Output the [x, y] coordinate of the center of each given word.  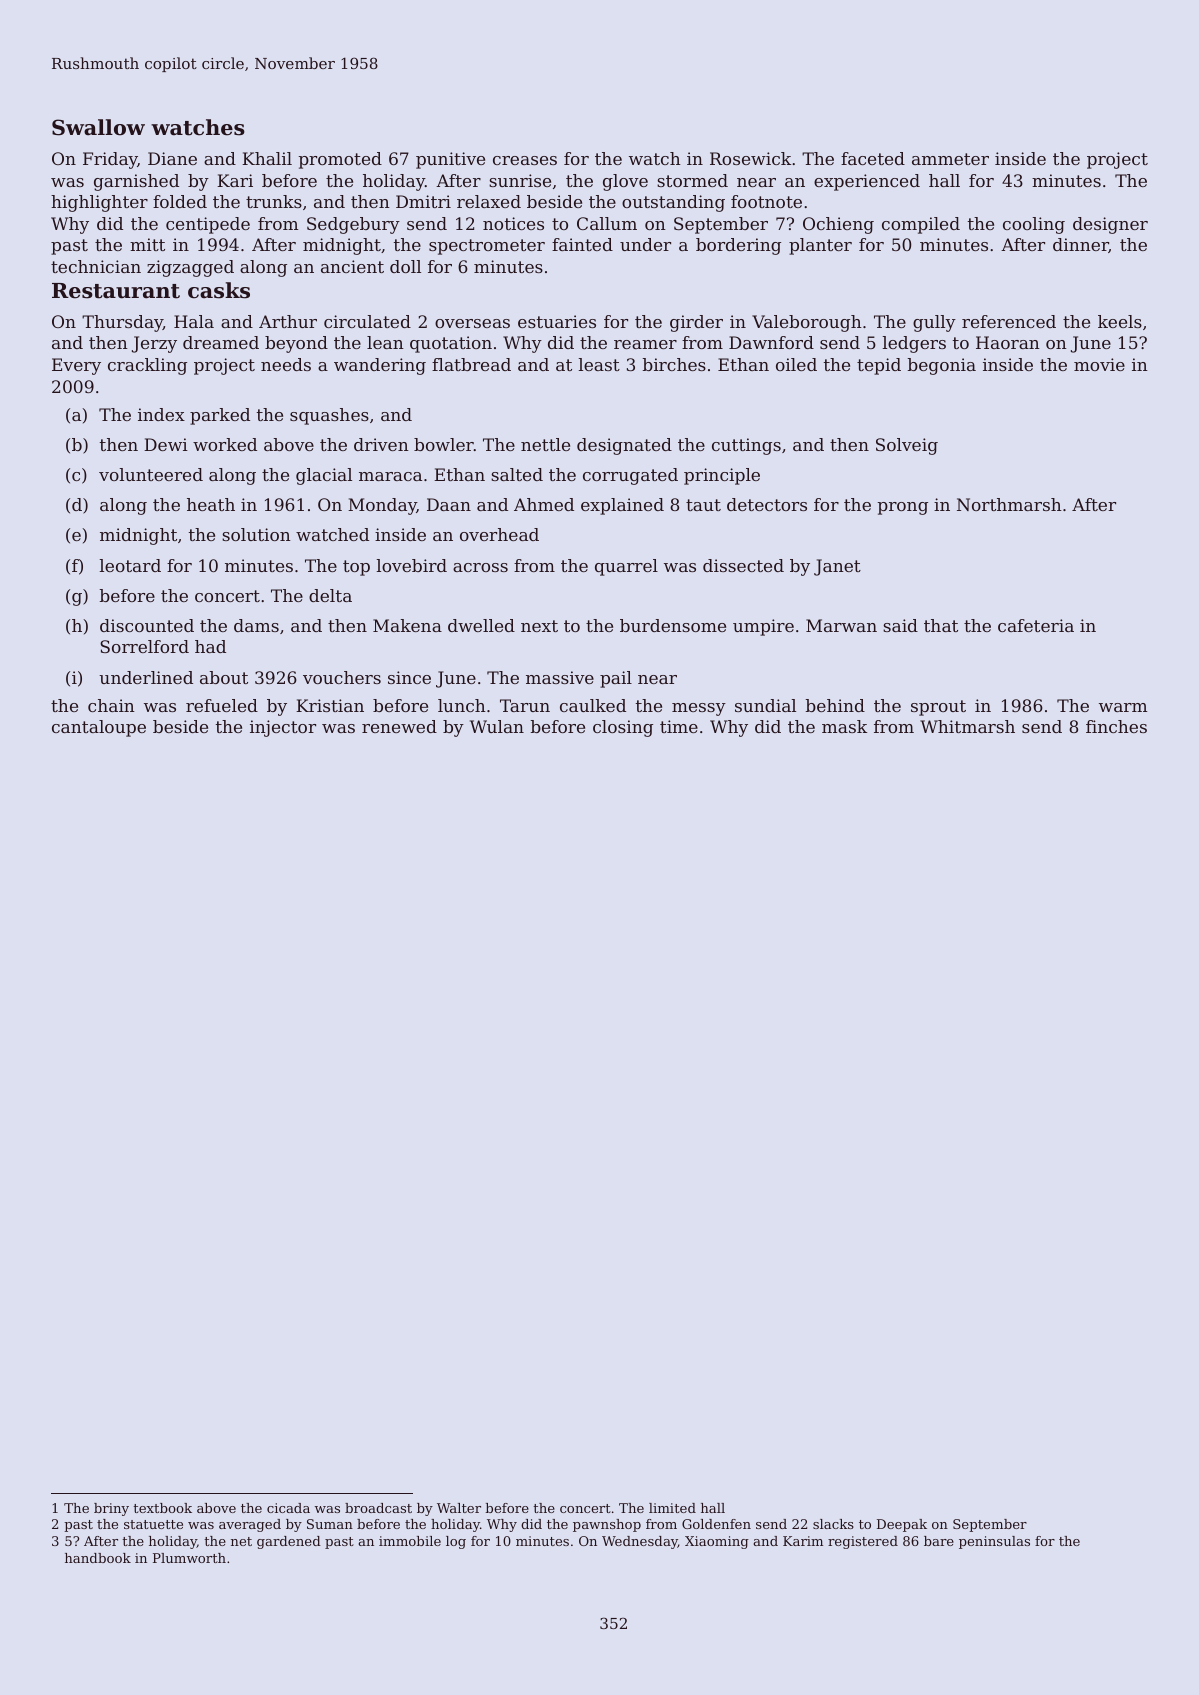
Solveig [907, 446]
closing [623, 728]
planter [820, 246]
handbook [98, 1558]
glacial [324, 476]
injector [283, 728]
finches [1116, 726]
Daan [449, 504]
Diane [172, 158]
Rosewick [750, 158]
